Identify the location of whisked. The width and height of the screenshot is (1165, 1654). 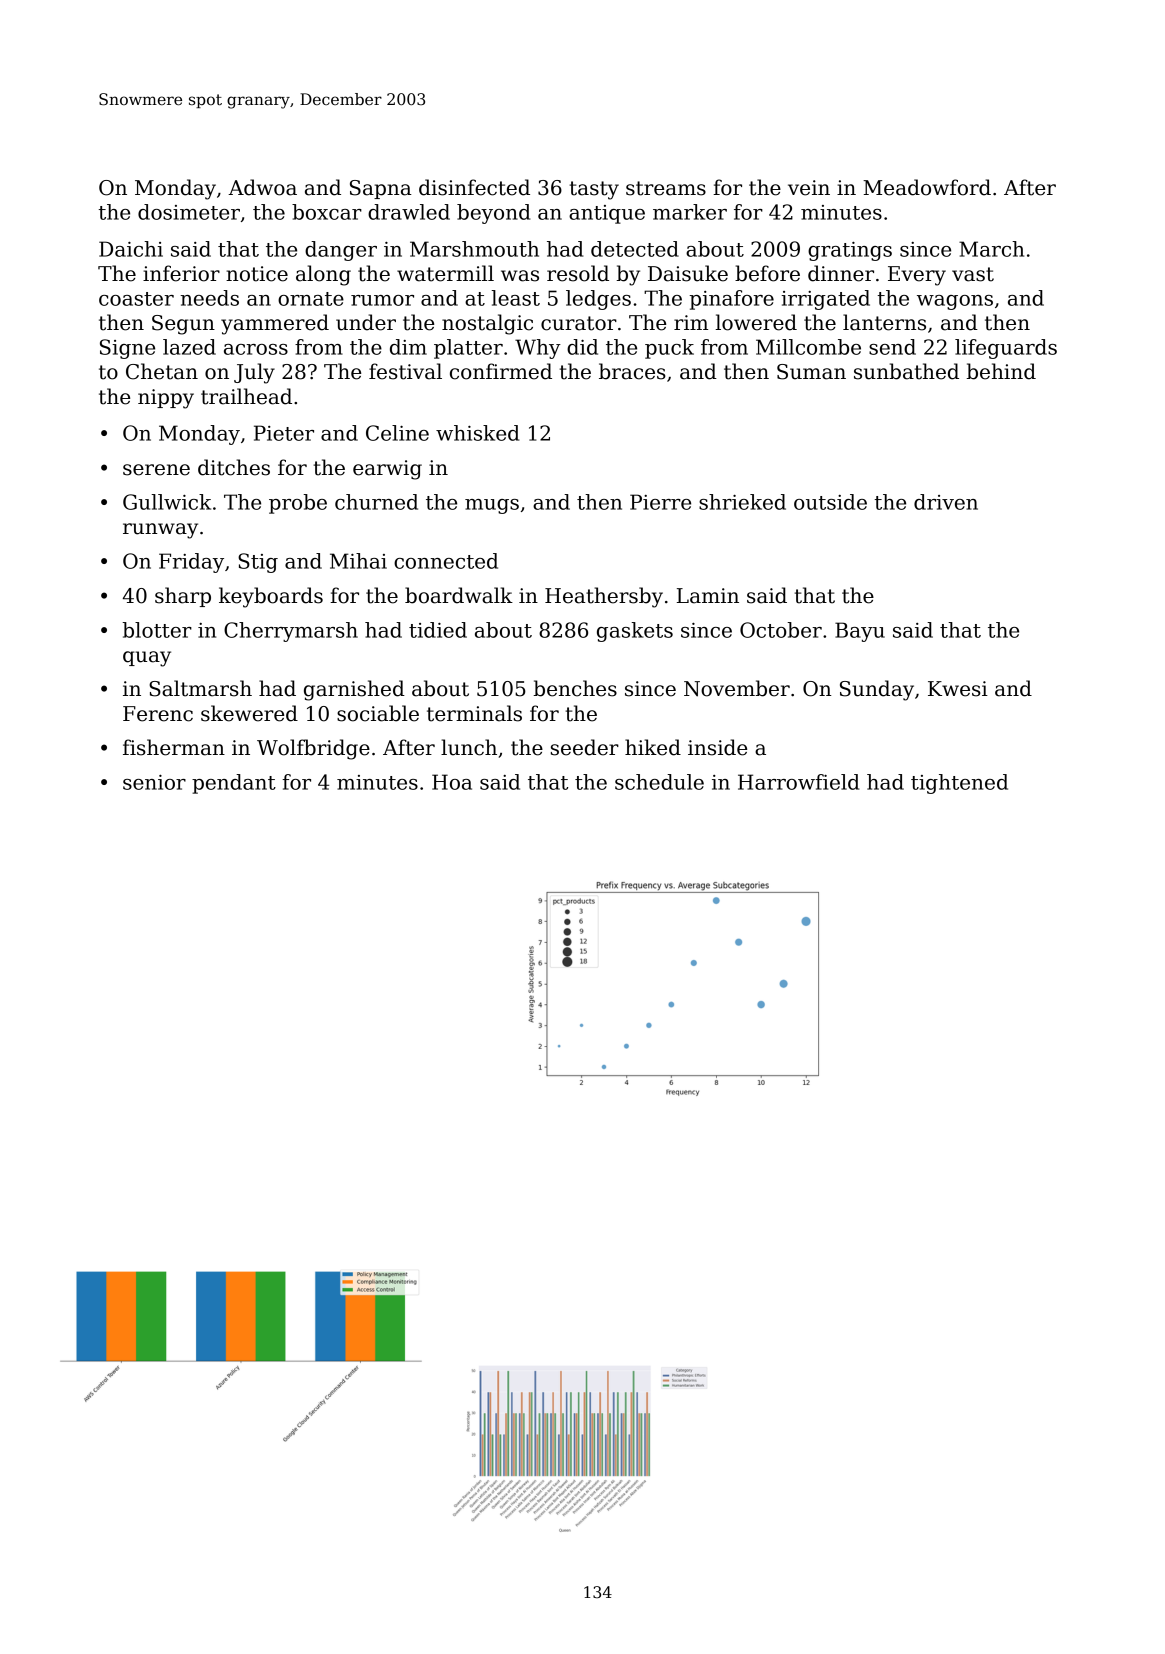
(477, 433).
